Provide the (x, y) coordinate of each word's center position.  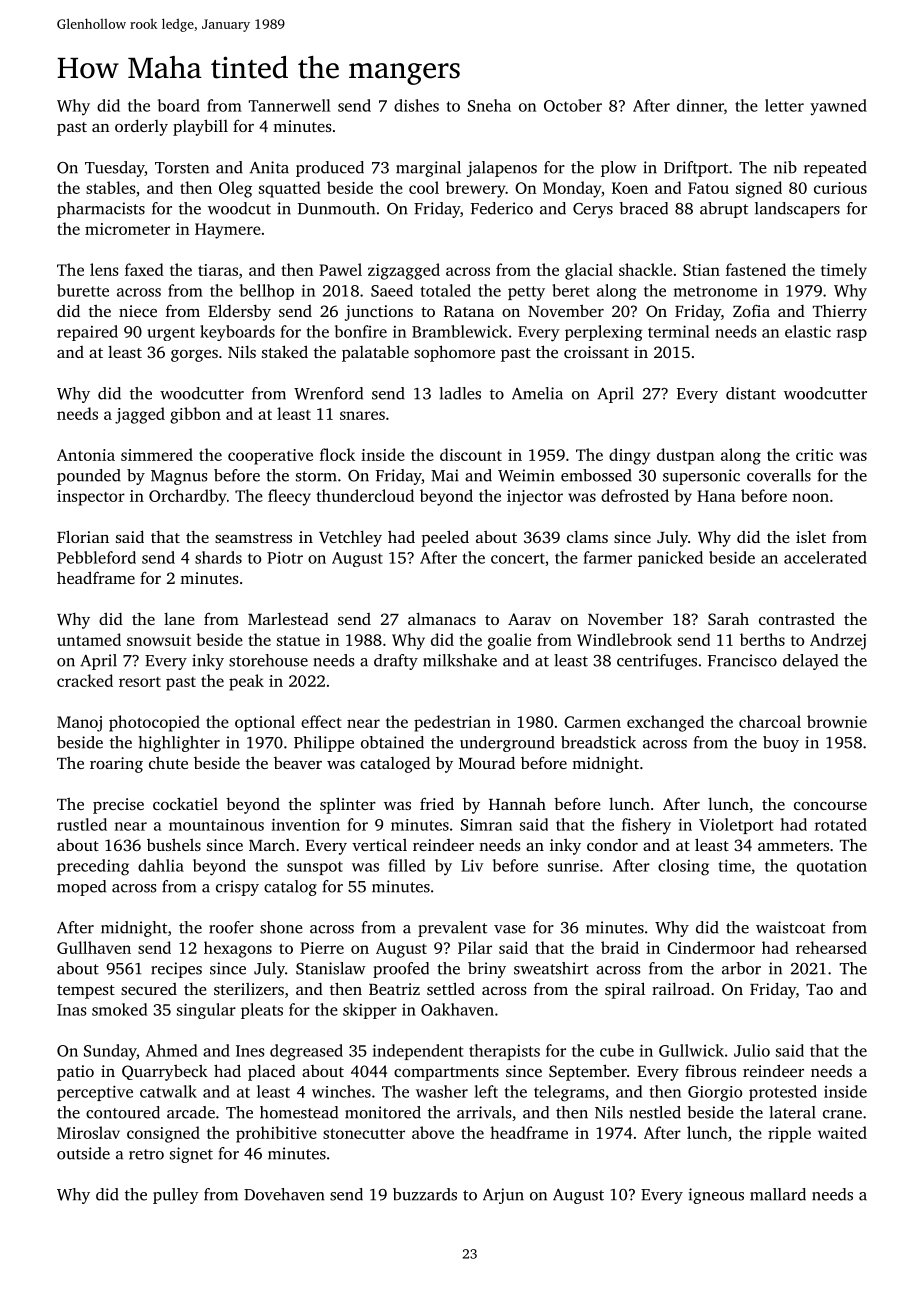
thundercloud (365, 495)
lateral (792, 1112)
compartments (446, 1074)
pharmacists (101, 210)
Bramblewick (460, 331)
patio (75, 1073)
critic (814, 455)
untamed (89, 639)
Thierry (840, 313)
